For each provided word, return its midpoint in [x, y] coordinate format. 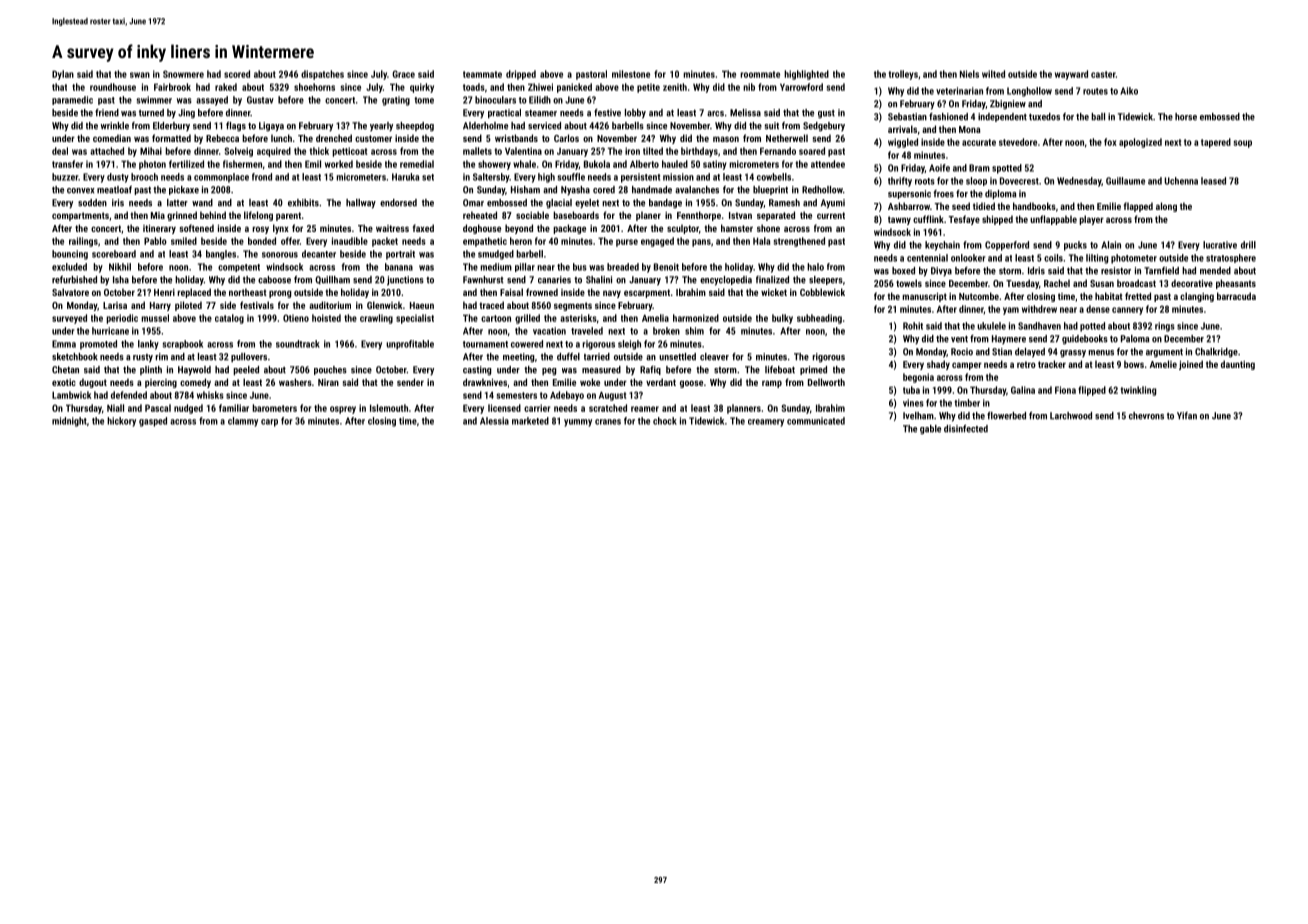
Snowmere [183, 74]
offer [290, 241]
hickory [121, 422]
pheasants [1236, 284]
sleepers [826, 280]
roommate [760, 74]
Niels [969, 74]
